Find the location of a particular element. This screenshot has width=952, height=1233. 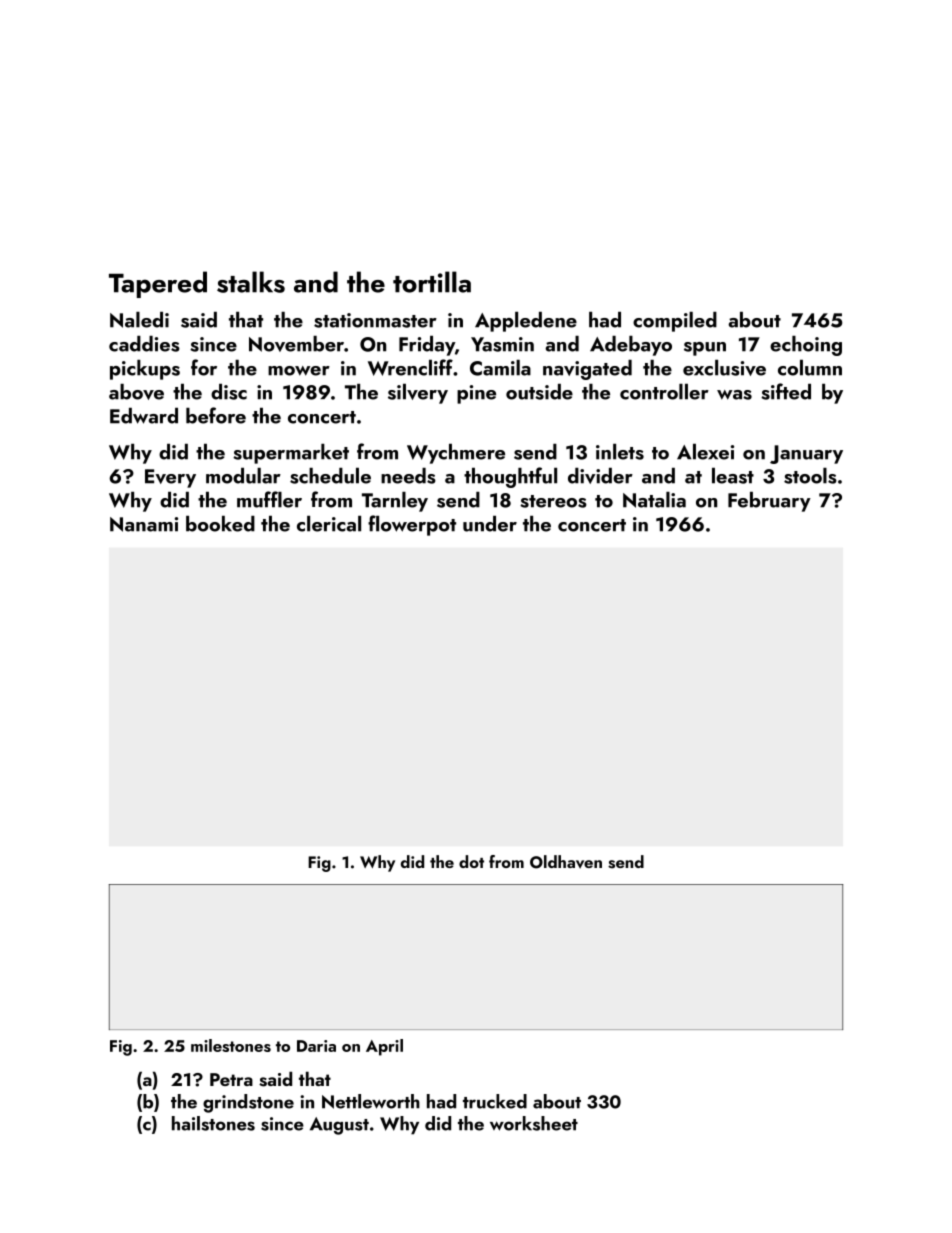

sifted is located at coordinates (786, 391).
